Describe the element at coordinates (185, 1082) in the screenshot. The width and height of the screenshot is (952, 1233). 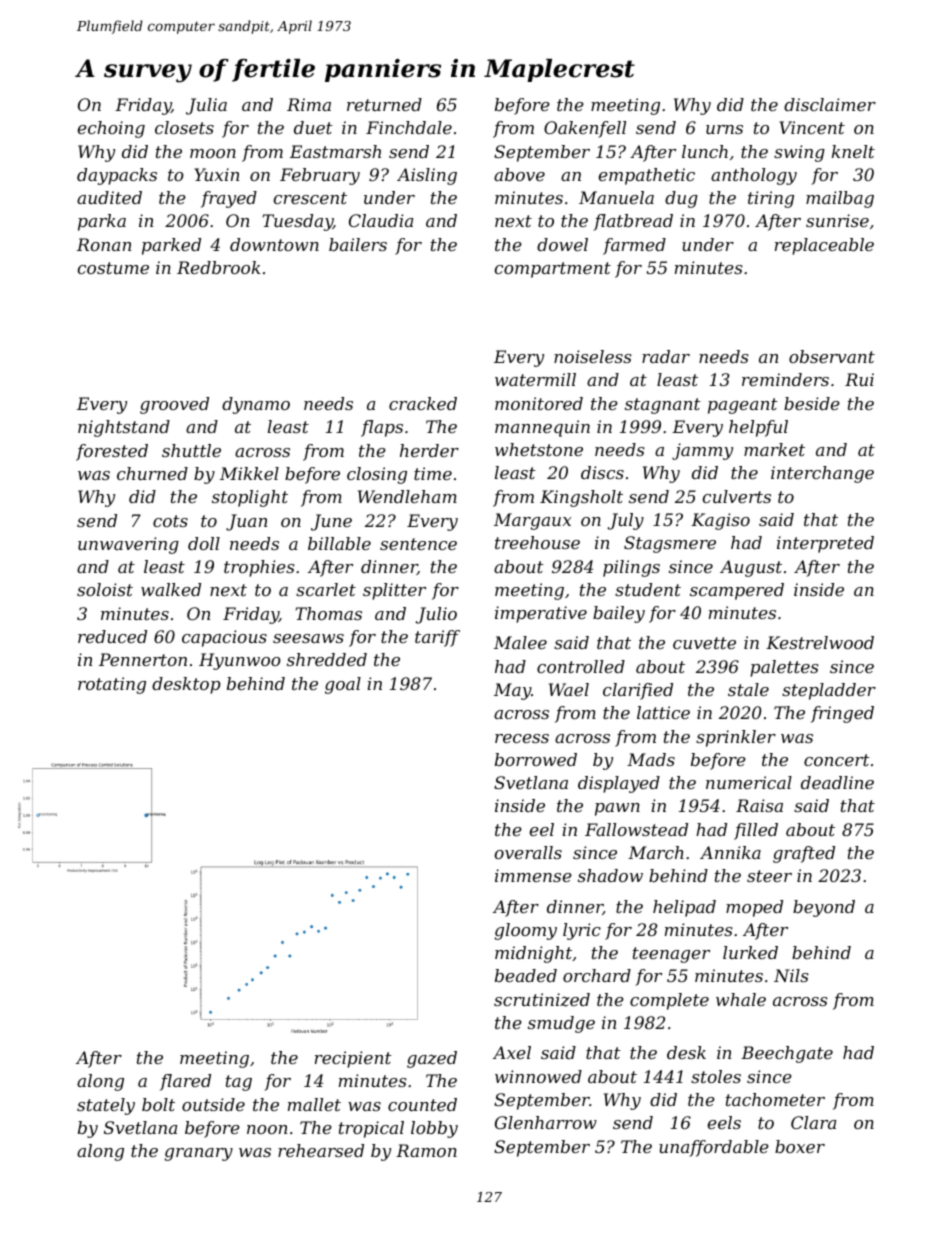
I see `flared` at that location.
